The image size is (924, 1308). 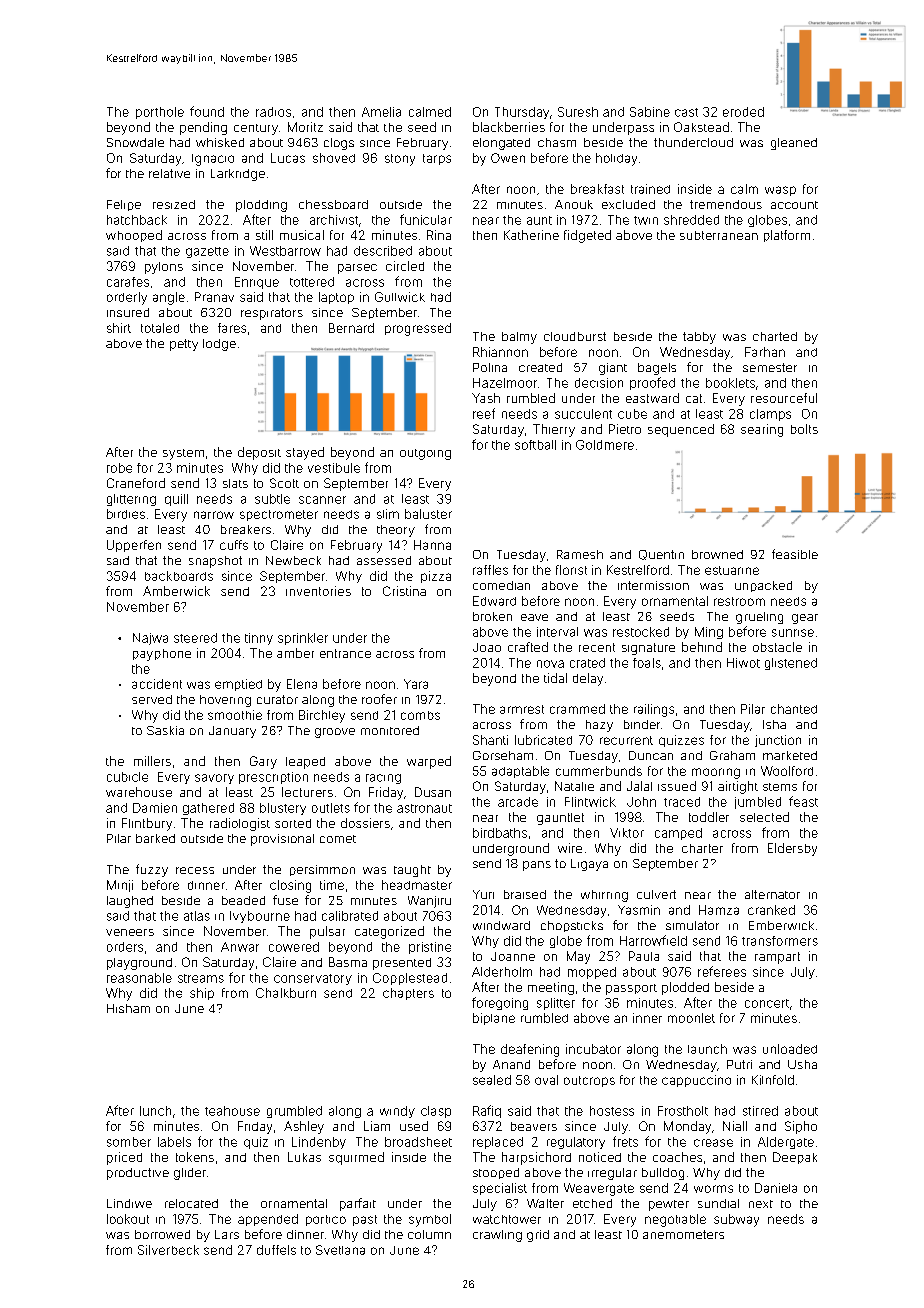 I want to click on outgoing, so click(x=425, y=454).
